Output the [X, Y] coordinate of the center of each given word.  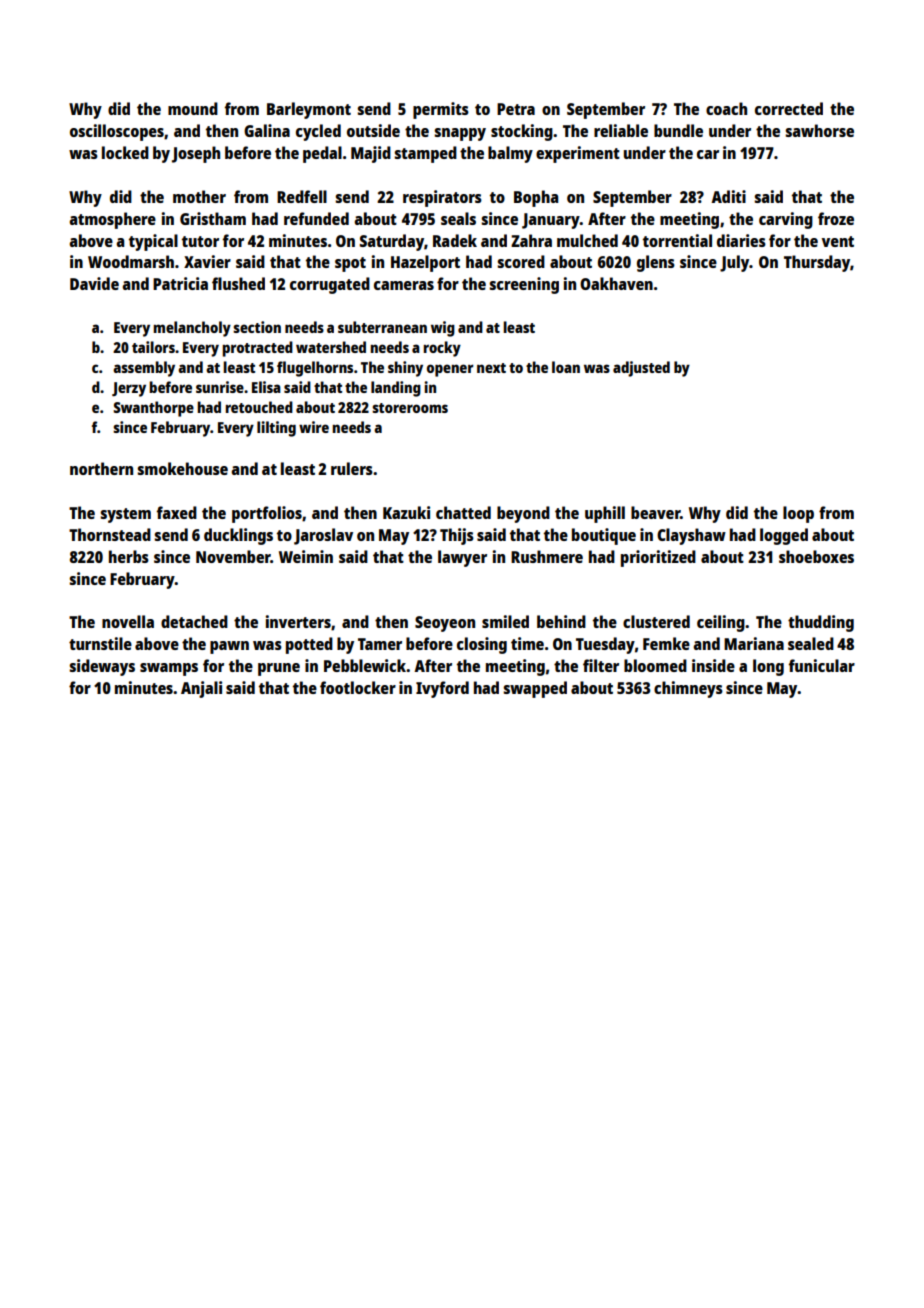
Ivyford [442, 689]
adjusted [641, 369]
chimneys [688, 689]
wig [443, 329]
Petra [516, 109]
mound [193, 108]
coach [726, 108]
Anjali [201, 689]
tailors [153, 347]
